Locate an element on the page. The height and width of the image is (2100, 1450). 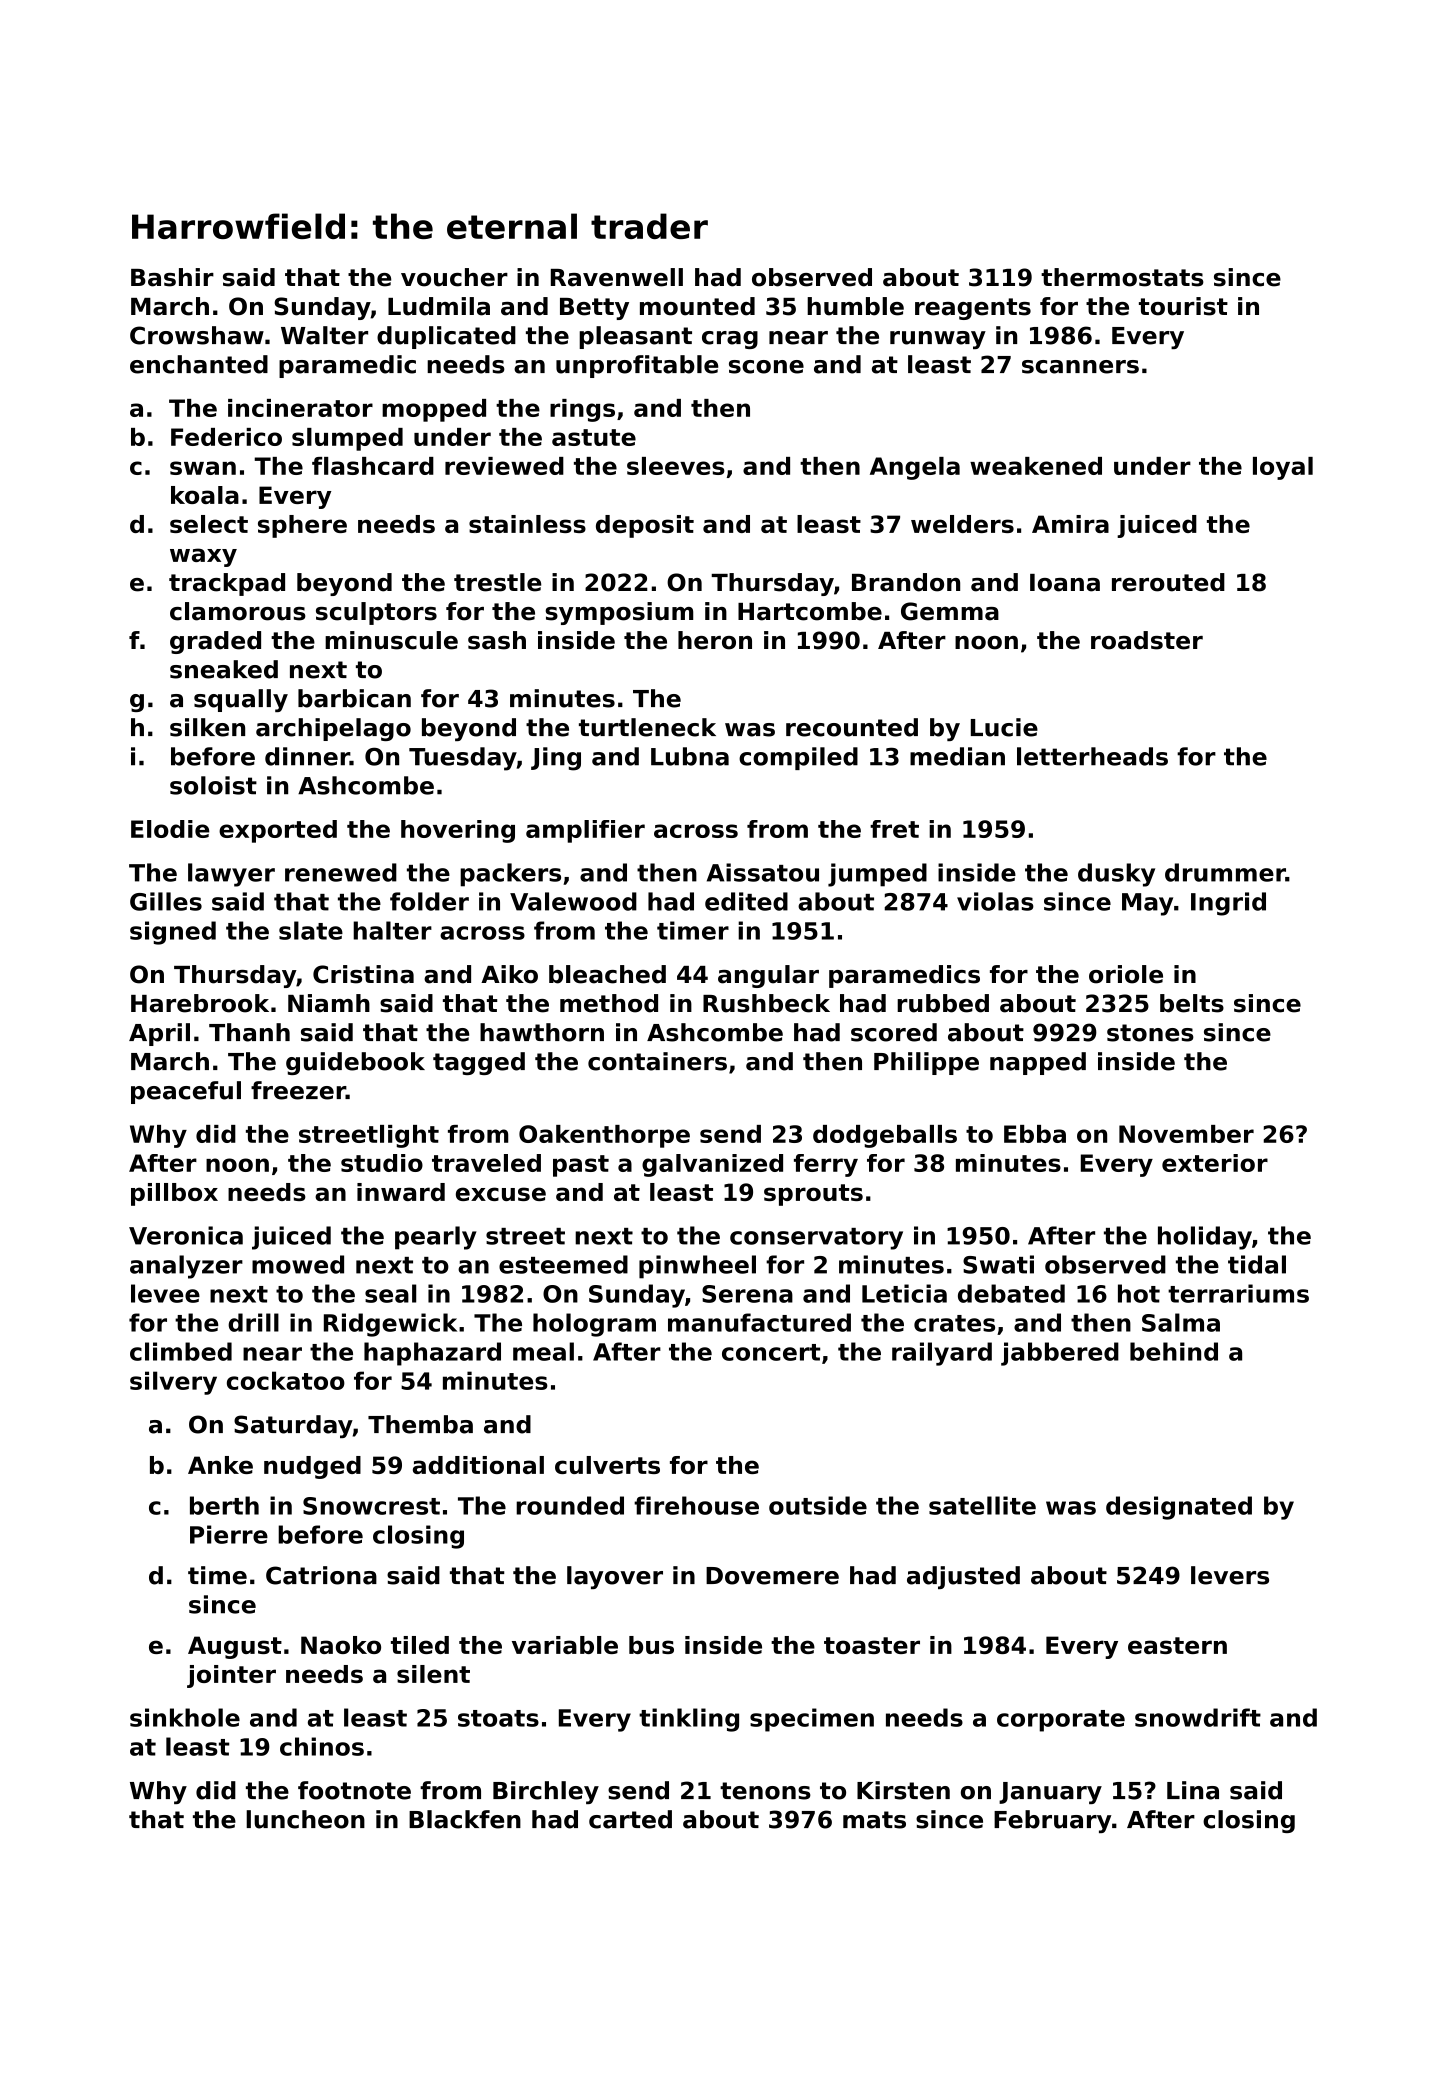
loyal is located at coordinates (1283, 468).
